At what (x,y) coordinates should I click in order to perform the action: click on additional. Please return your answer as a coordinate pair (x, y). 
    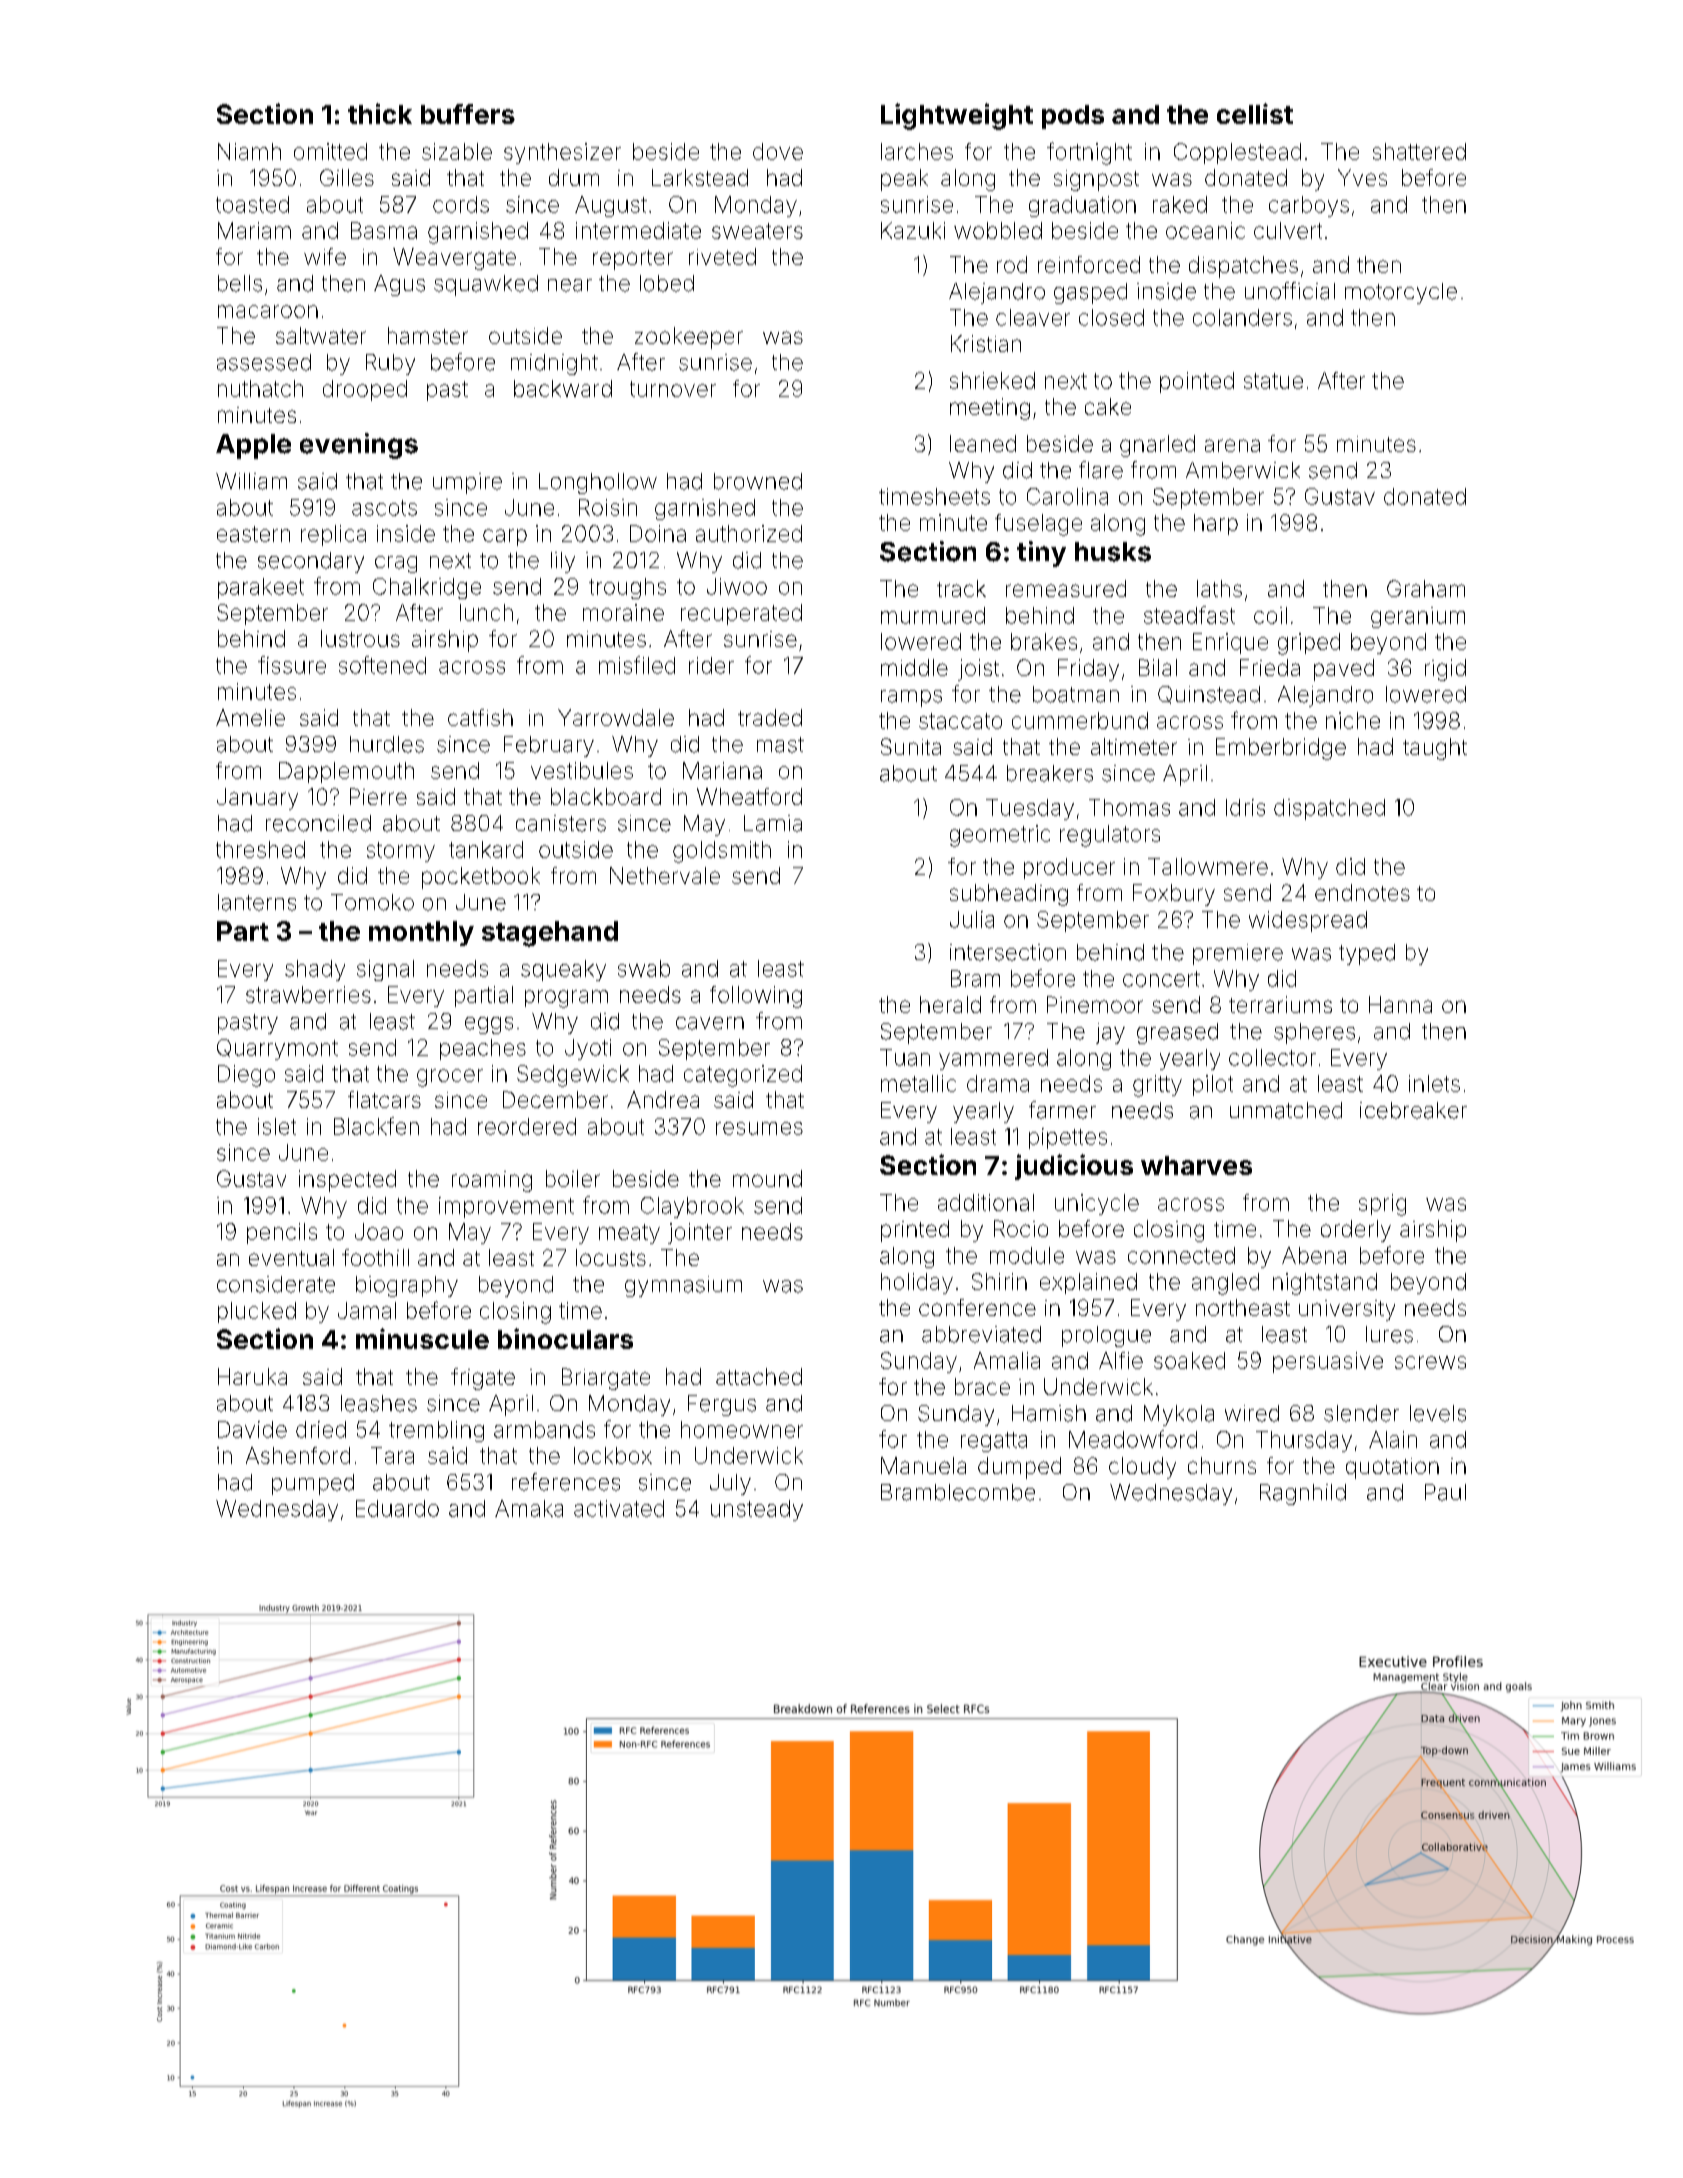
    Looking at the image, I should click on (986, 1202).
